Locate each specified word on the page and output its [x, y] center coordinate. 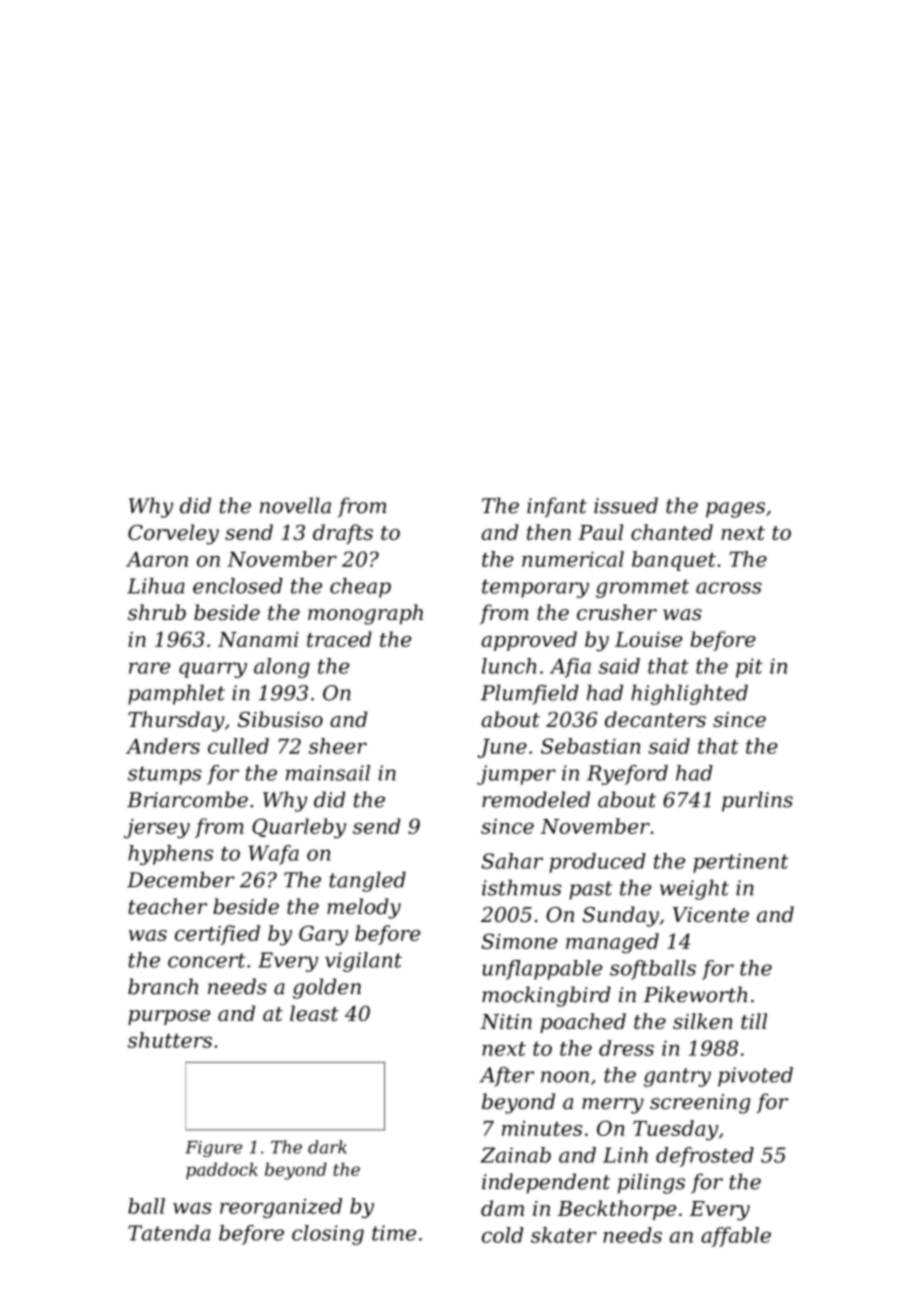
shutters [170, 1040]
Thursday [176, 721]
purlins [757, 801]
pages [735, 510]
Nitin [506, 1021]
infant [557, 507]
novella [295, 505]
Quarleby [299, 828]
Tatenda [169, 1233]
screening [700, 1104]
